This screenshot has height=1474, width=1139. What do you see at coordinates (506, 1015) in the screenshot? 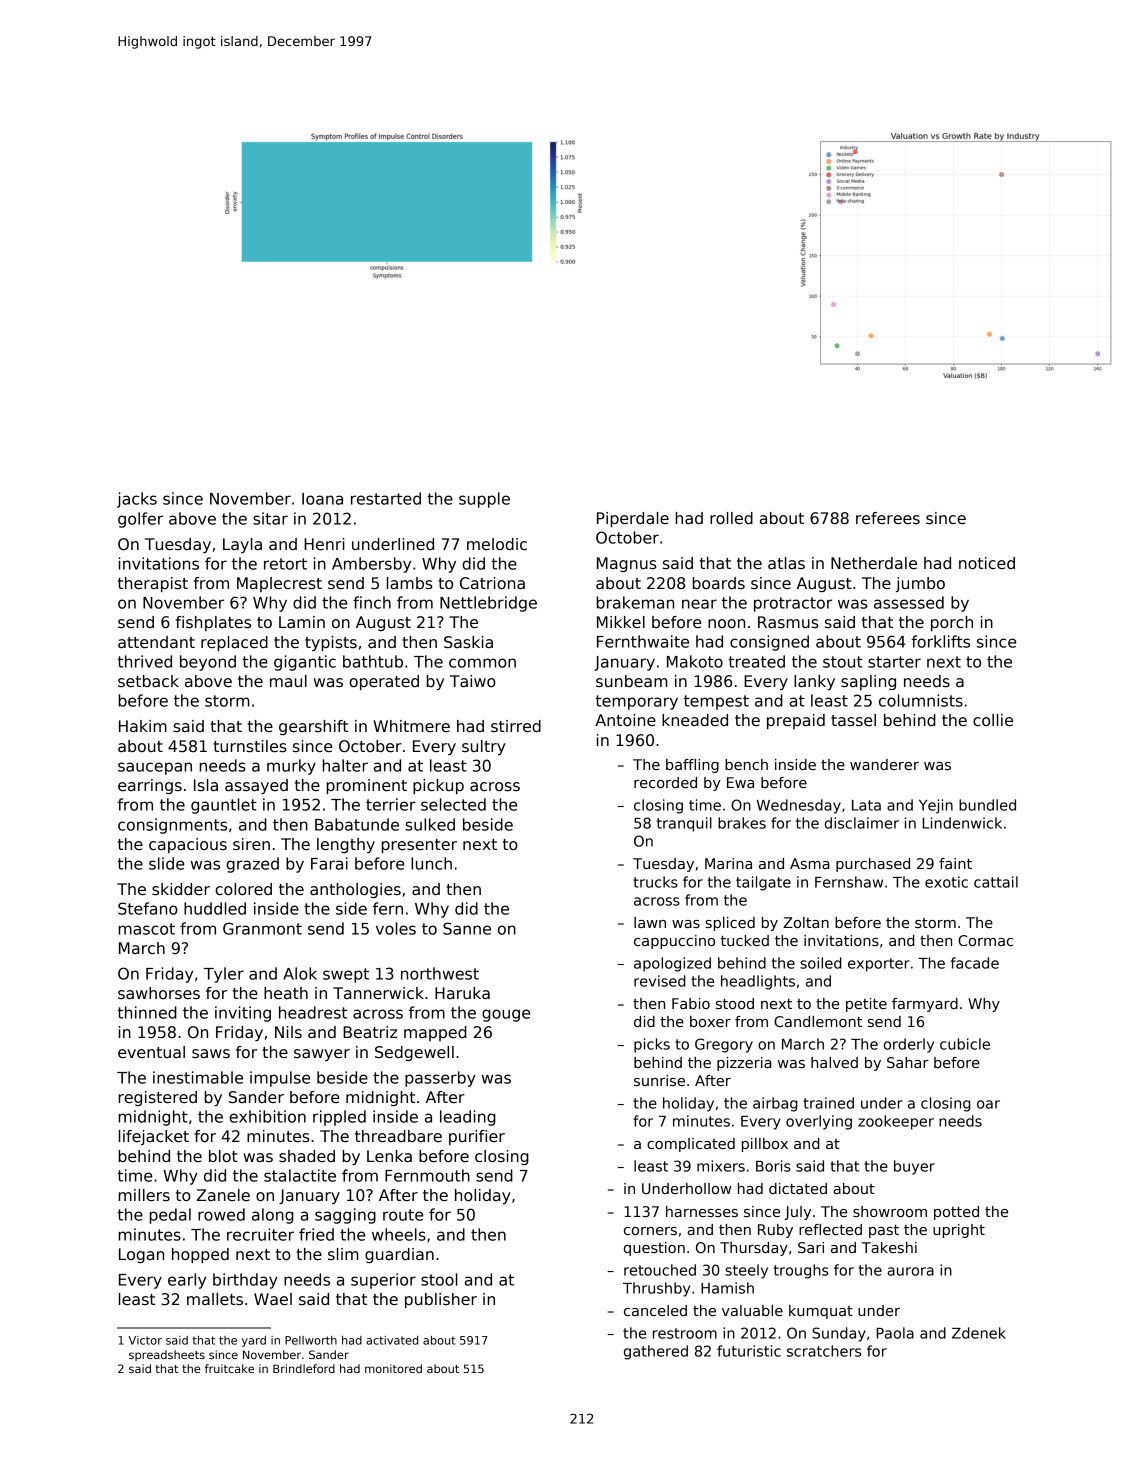
I see `gouge` at bounding box center [506, 1015].
